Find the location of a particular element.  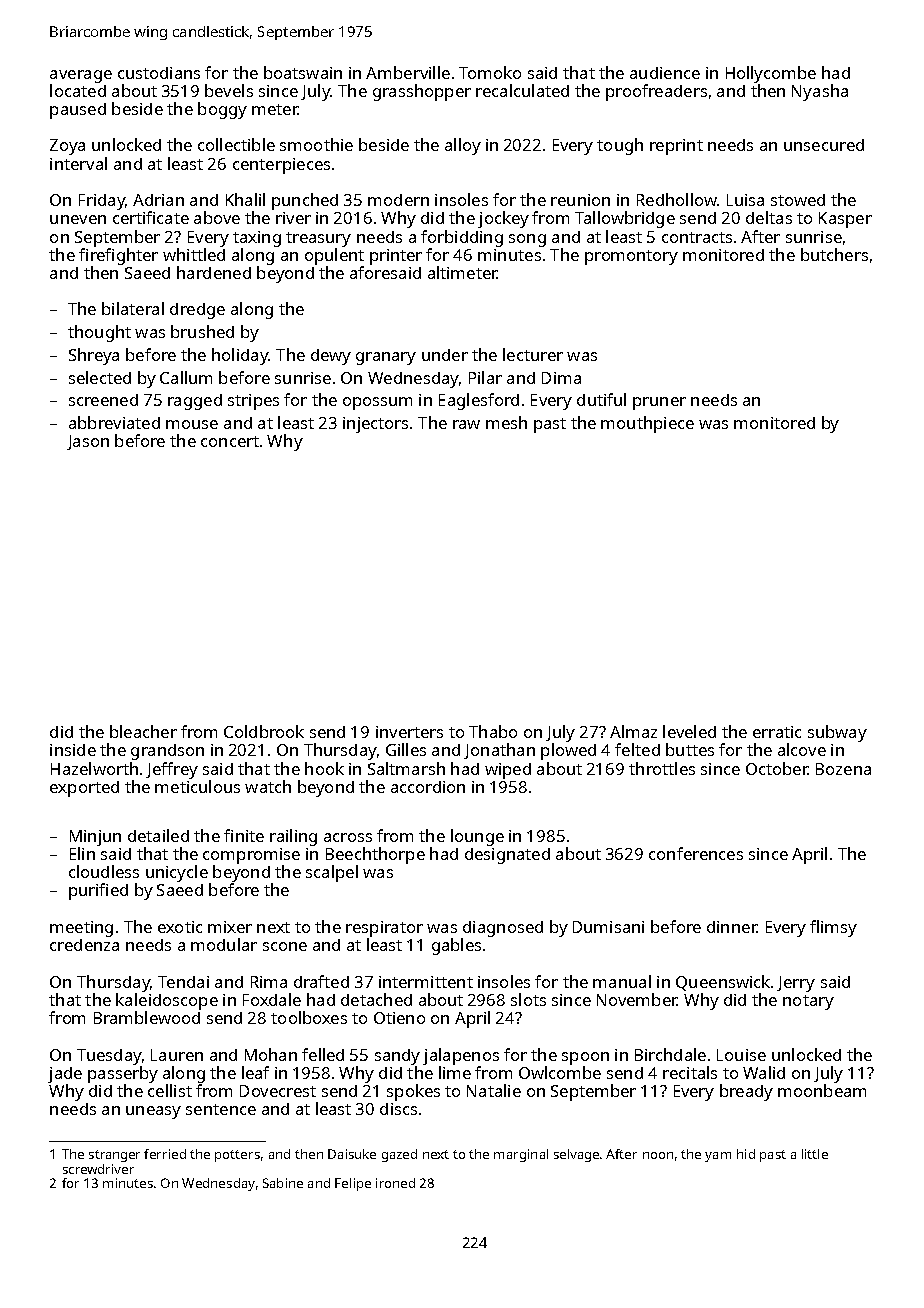

jade is located at coordinates (65, 1075).
